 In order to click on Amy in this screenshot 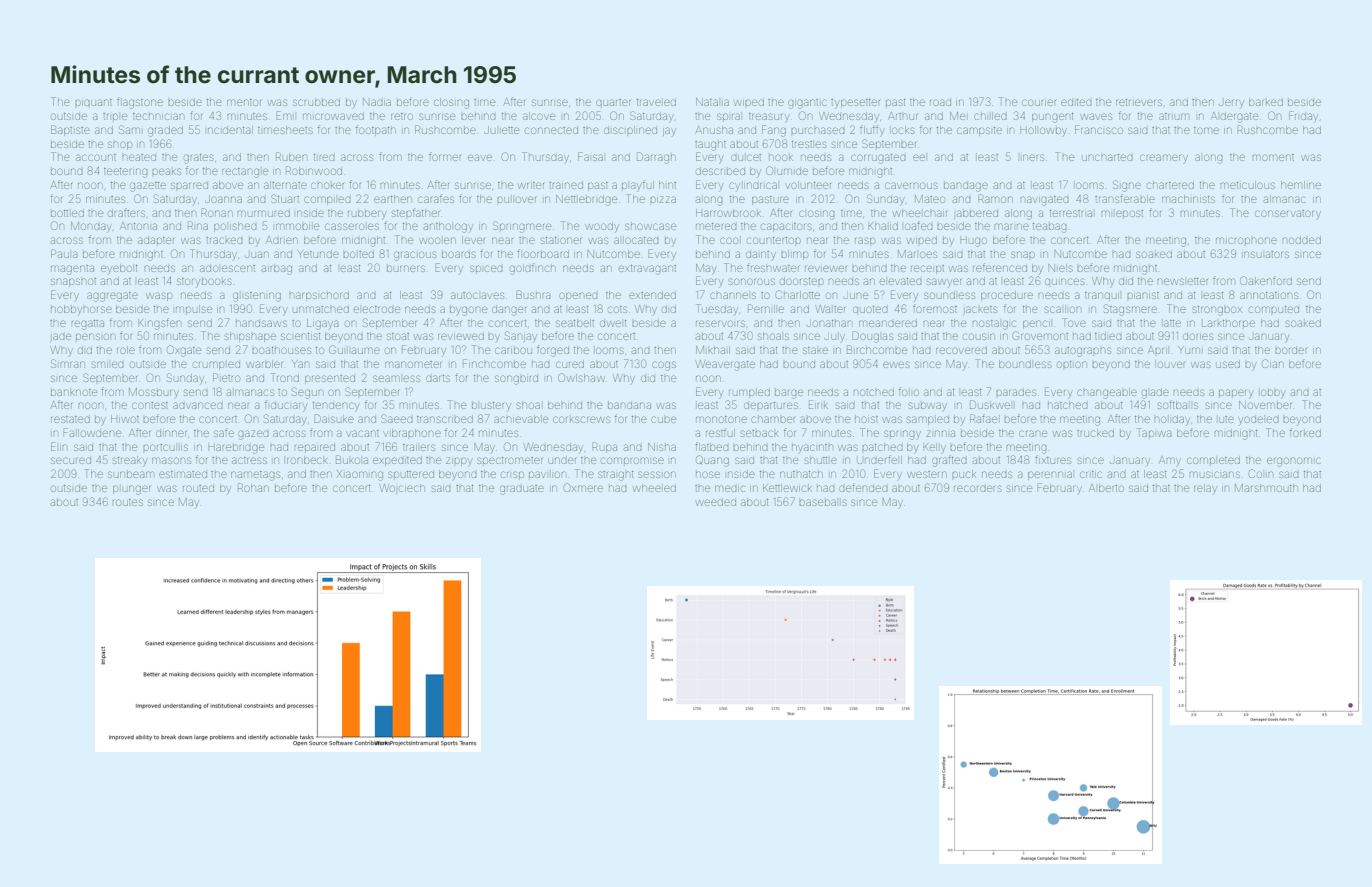, I will do `click(1170, 460)`.
